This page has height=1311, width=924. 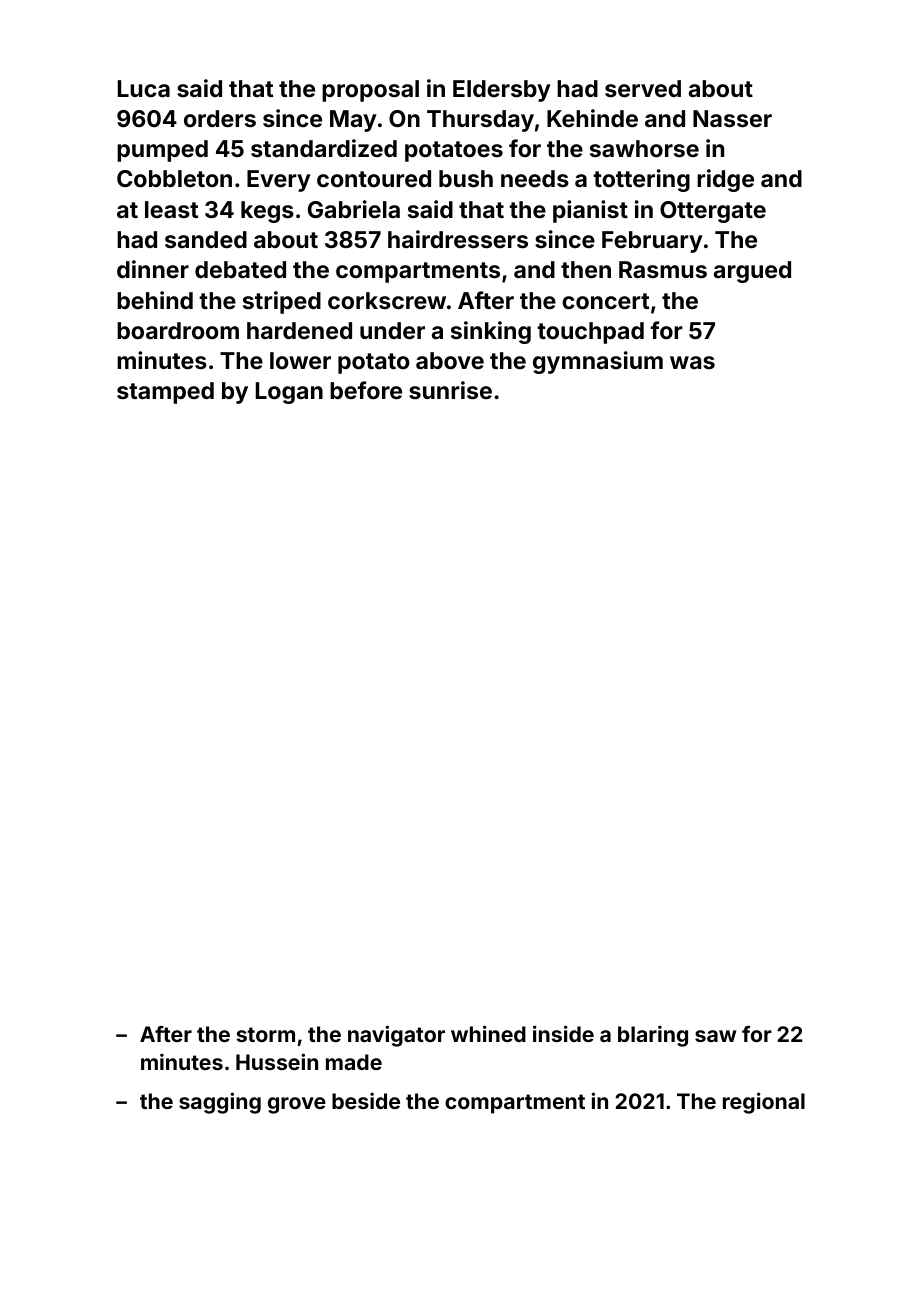 I want to click on touchpad, so click(x=590, y=333).
